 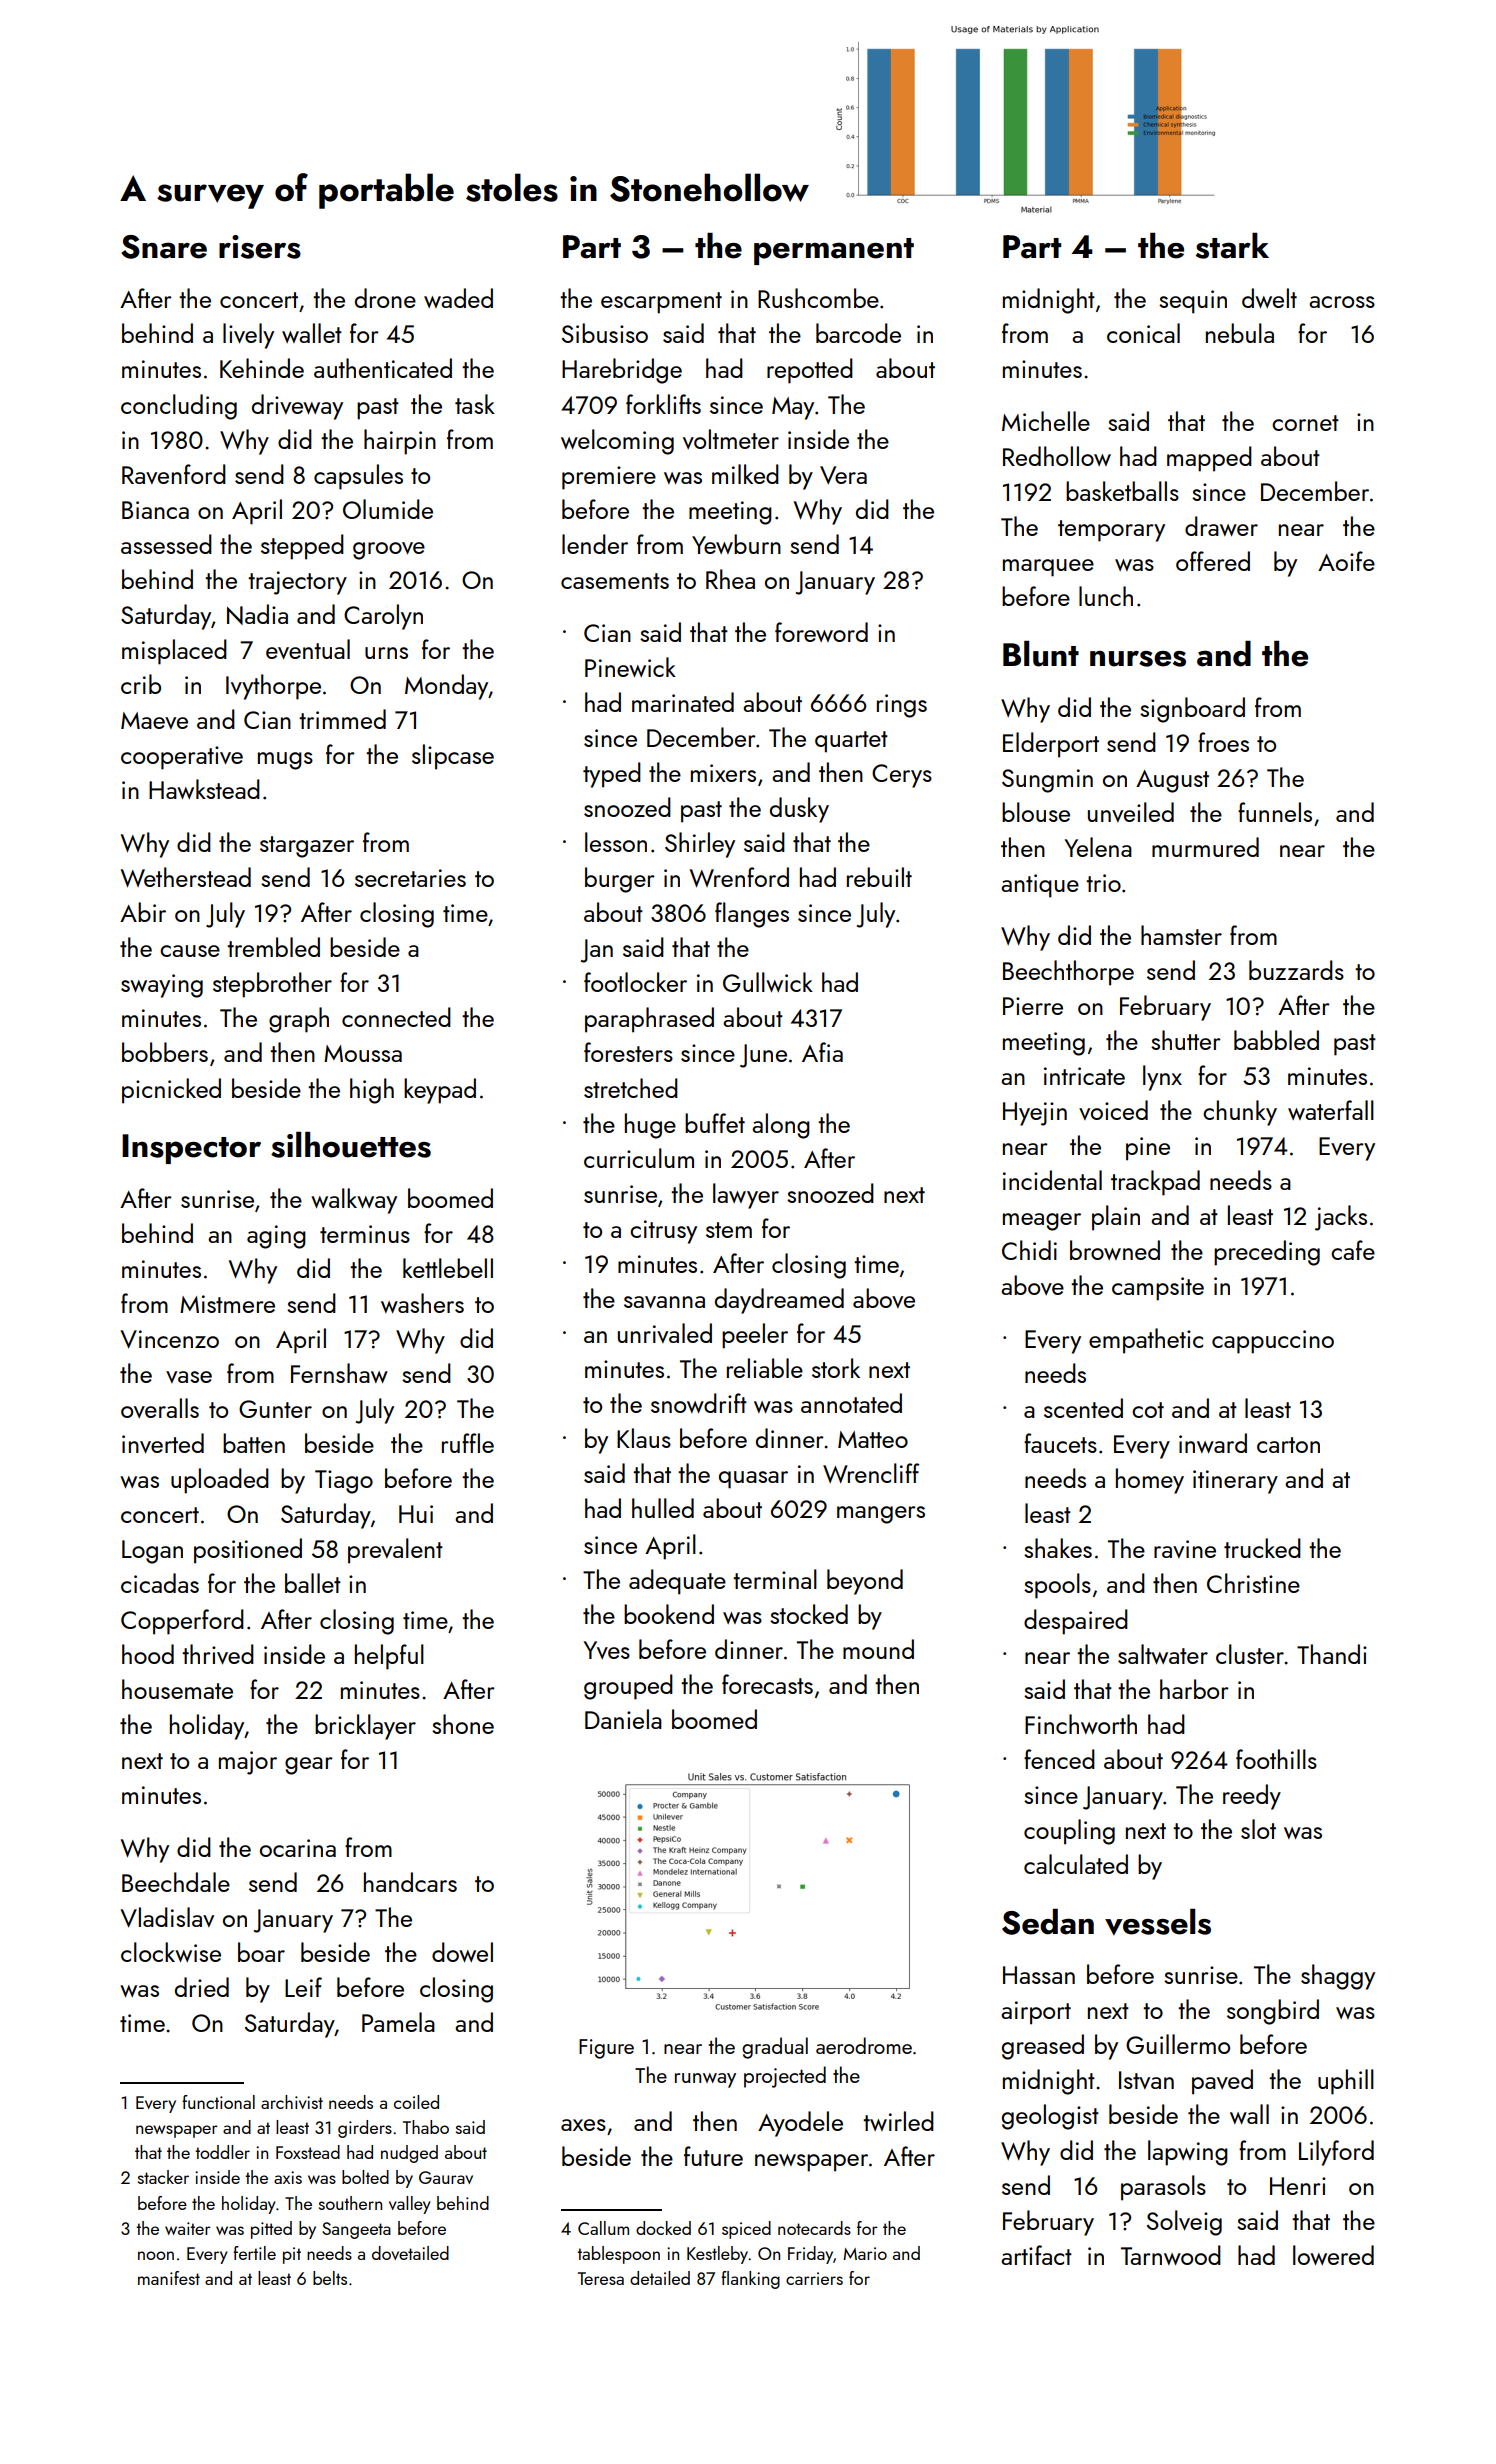 I want to click on Tarnwood, so click(x=1171, y=2255).
